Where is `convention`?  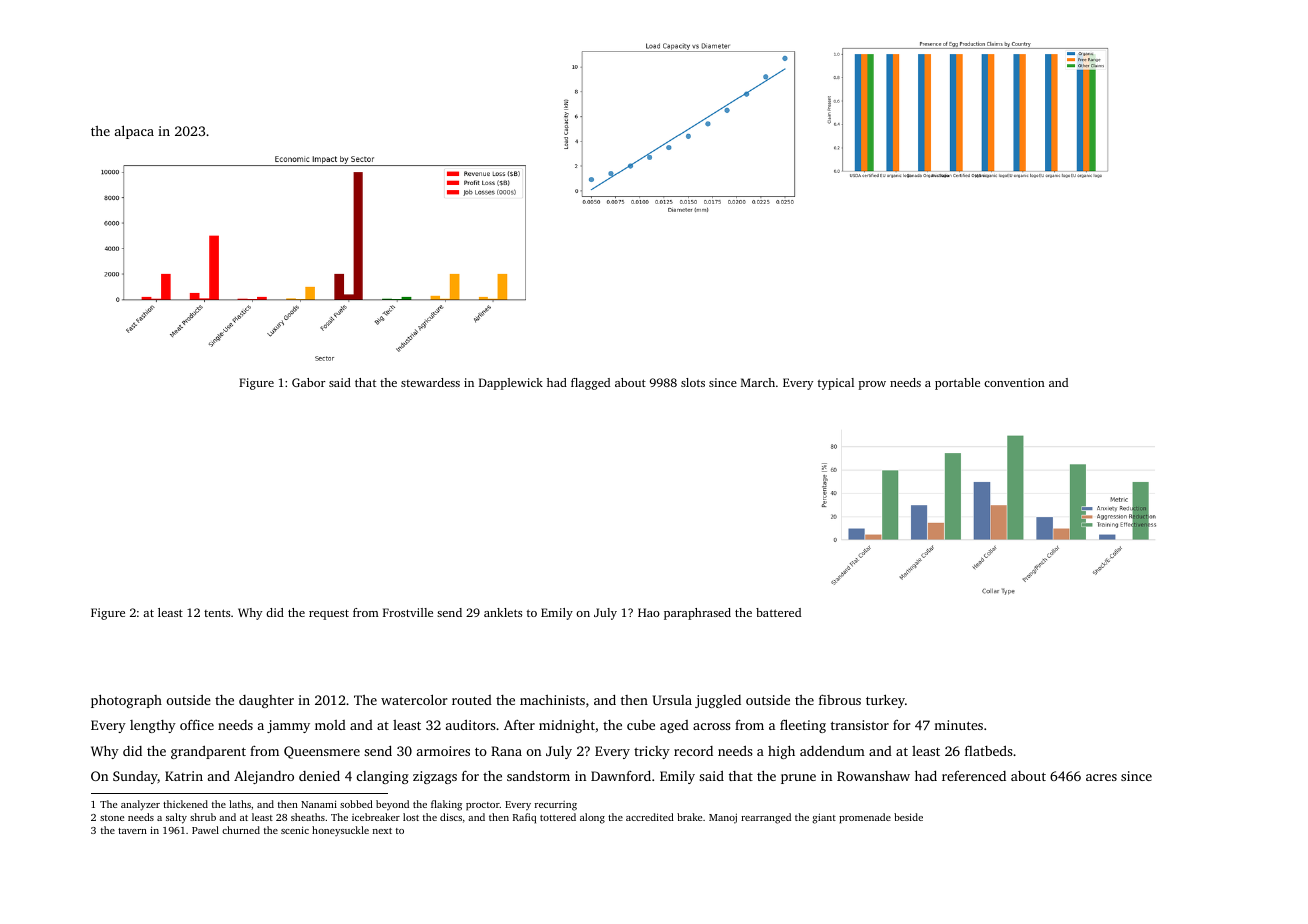
convention is located at coordinates (1014, 382).
